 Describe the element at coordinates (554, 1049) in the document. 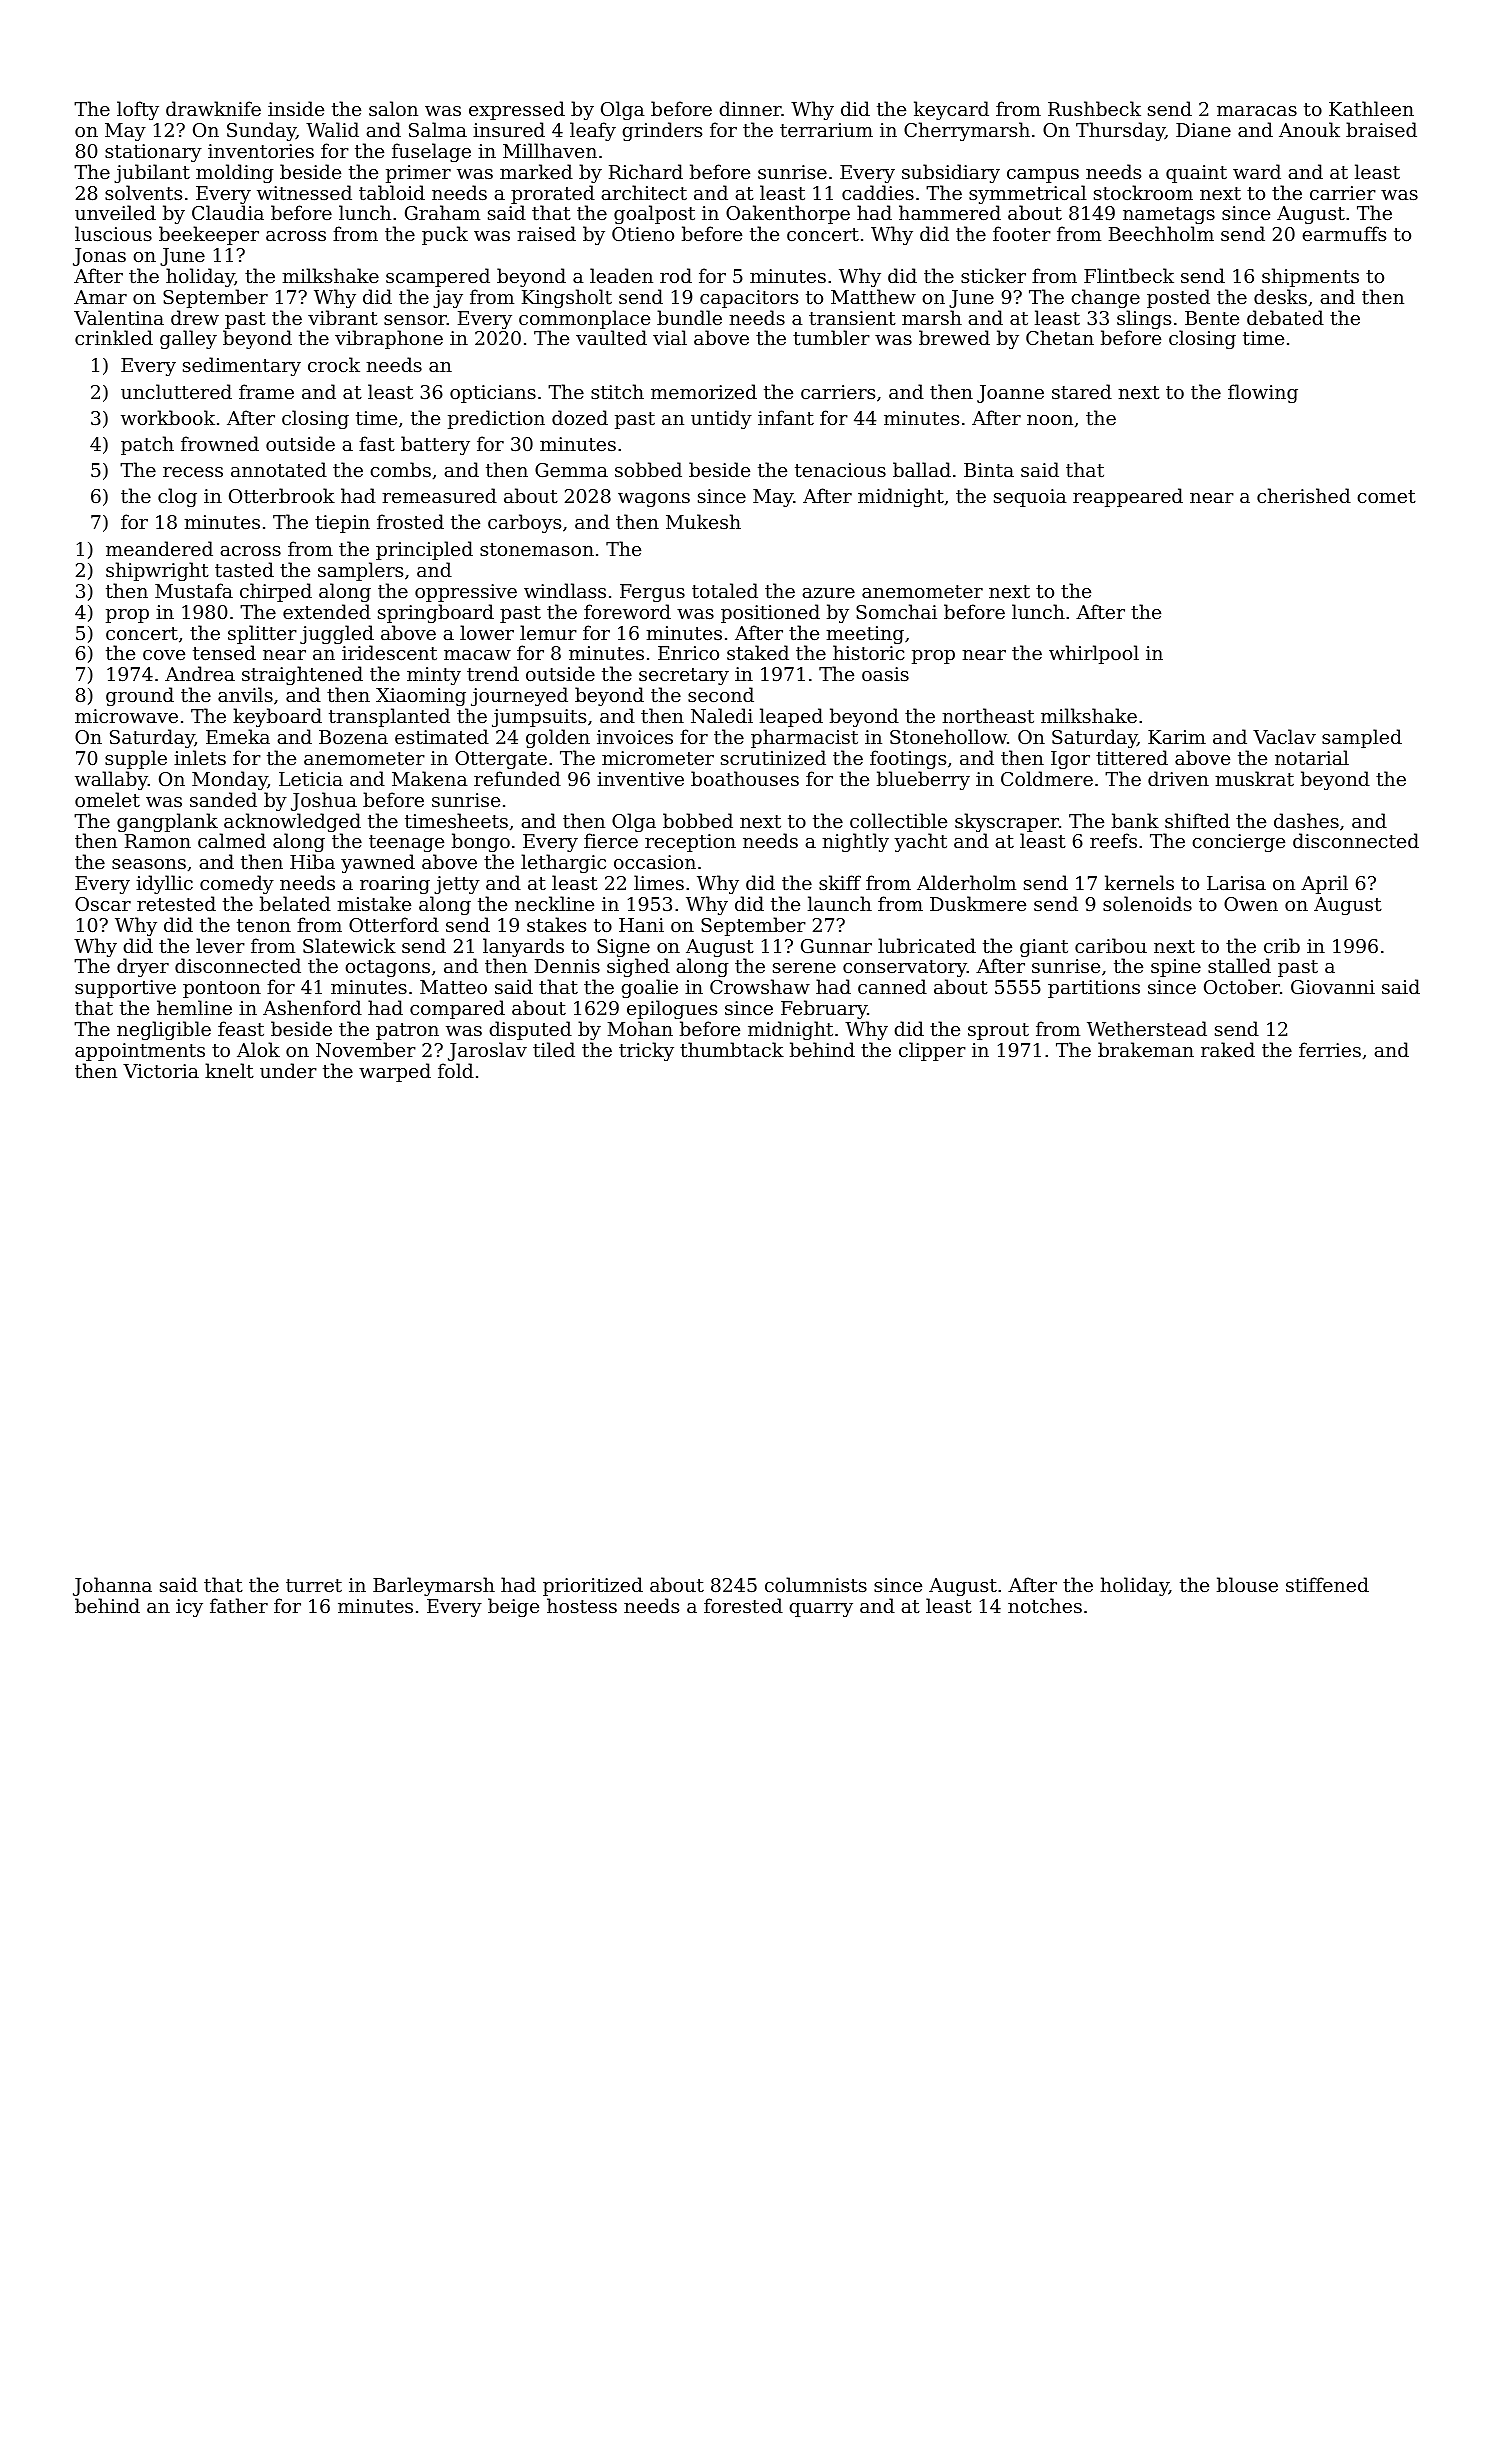

I see `tiled` at that location.
